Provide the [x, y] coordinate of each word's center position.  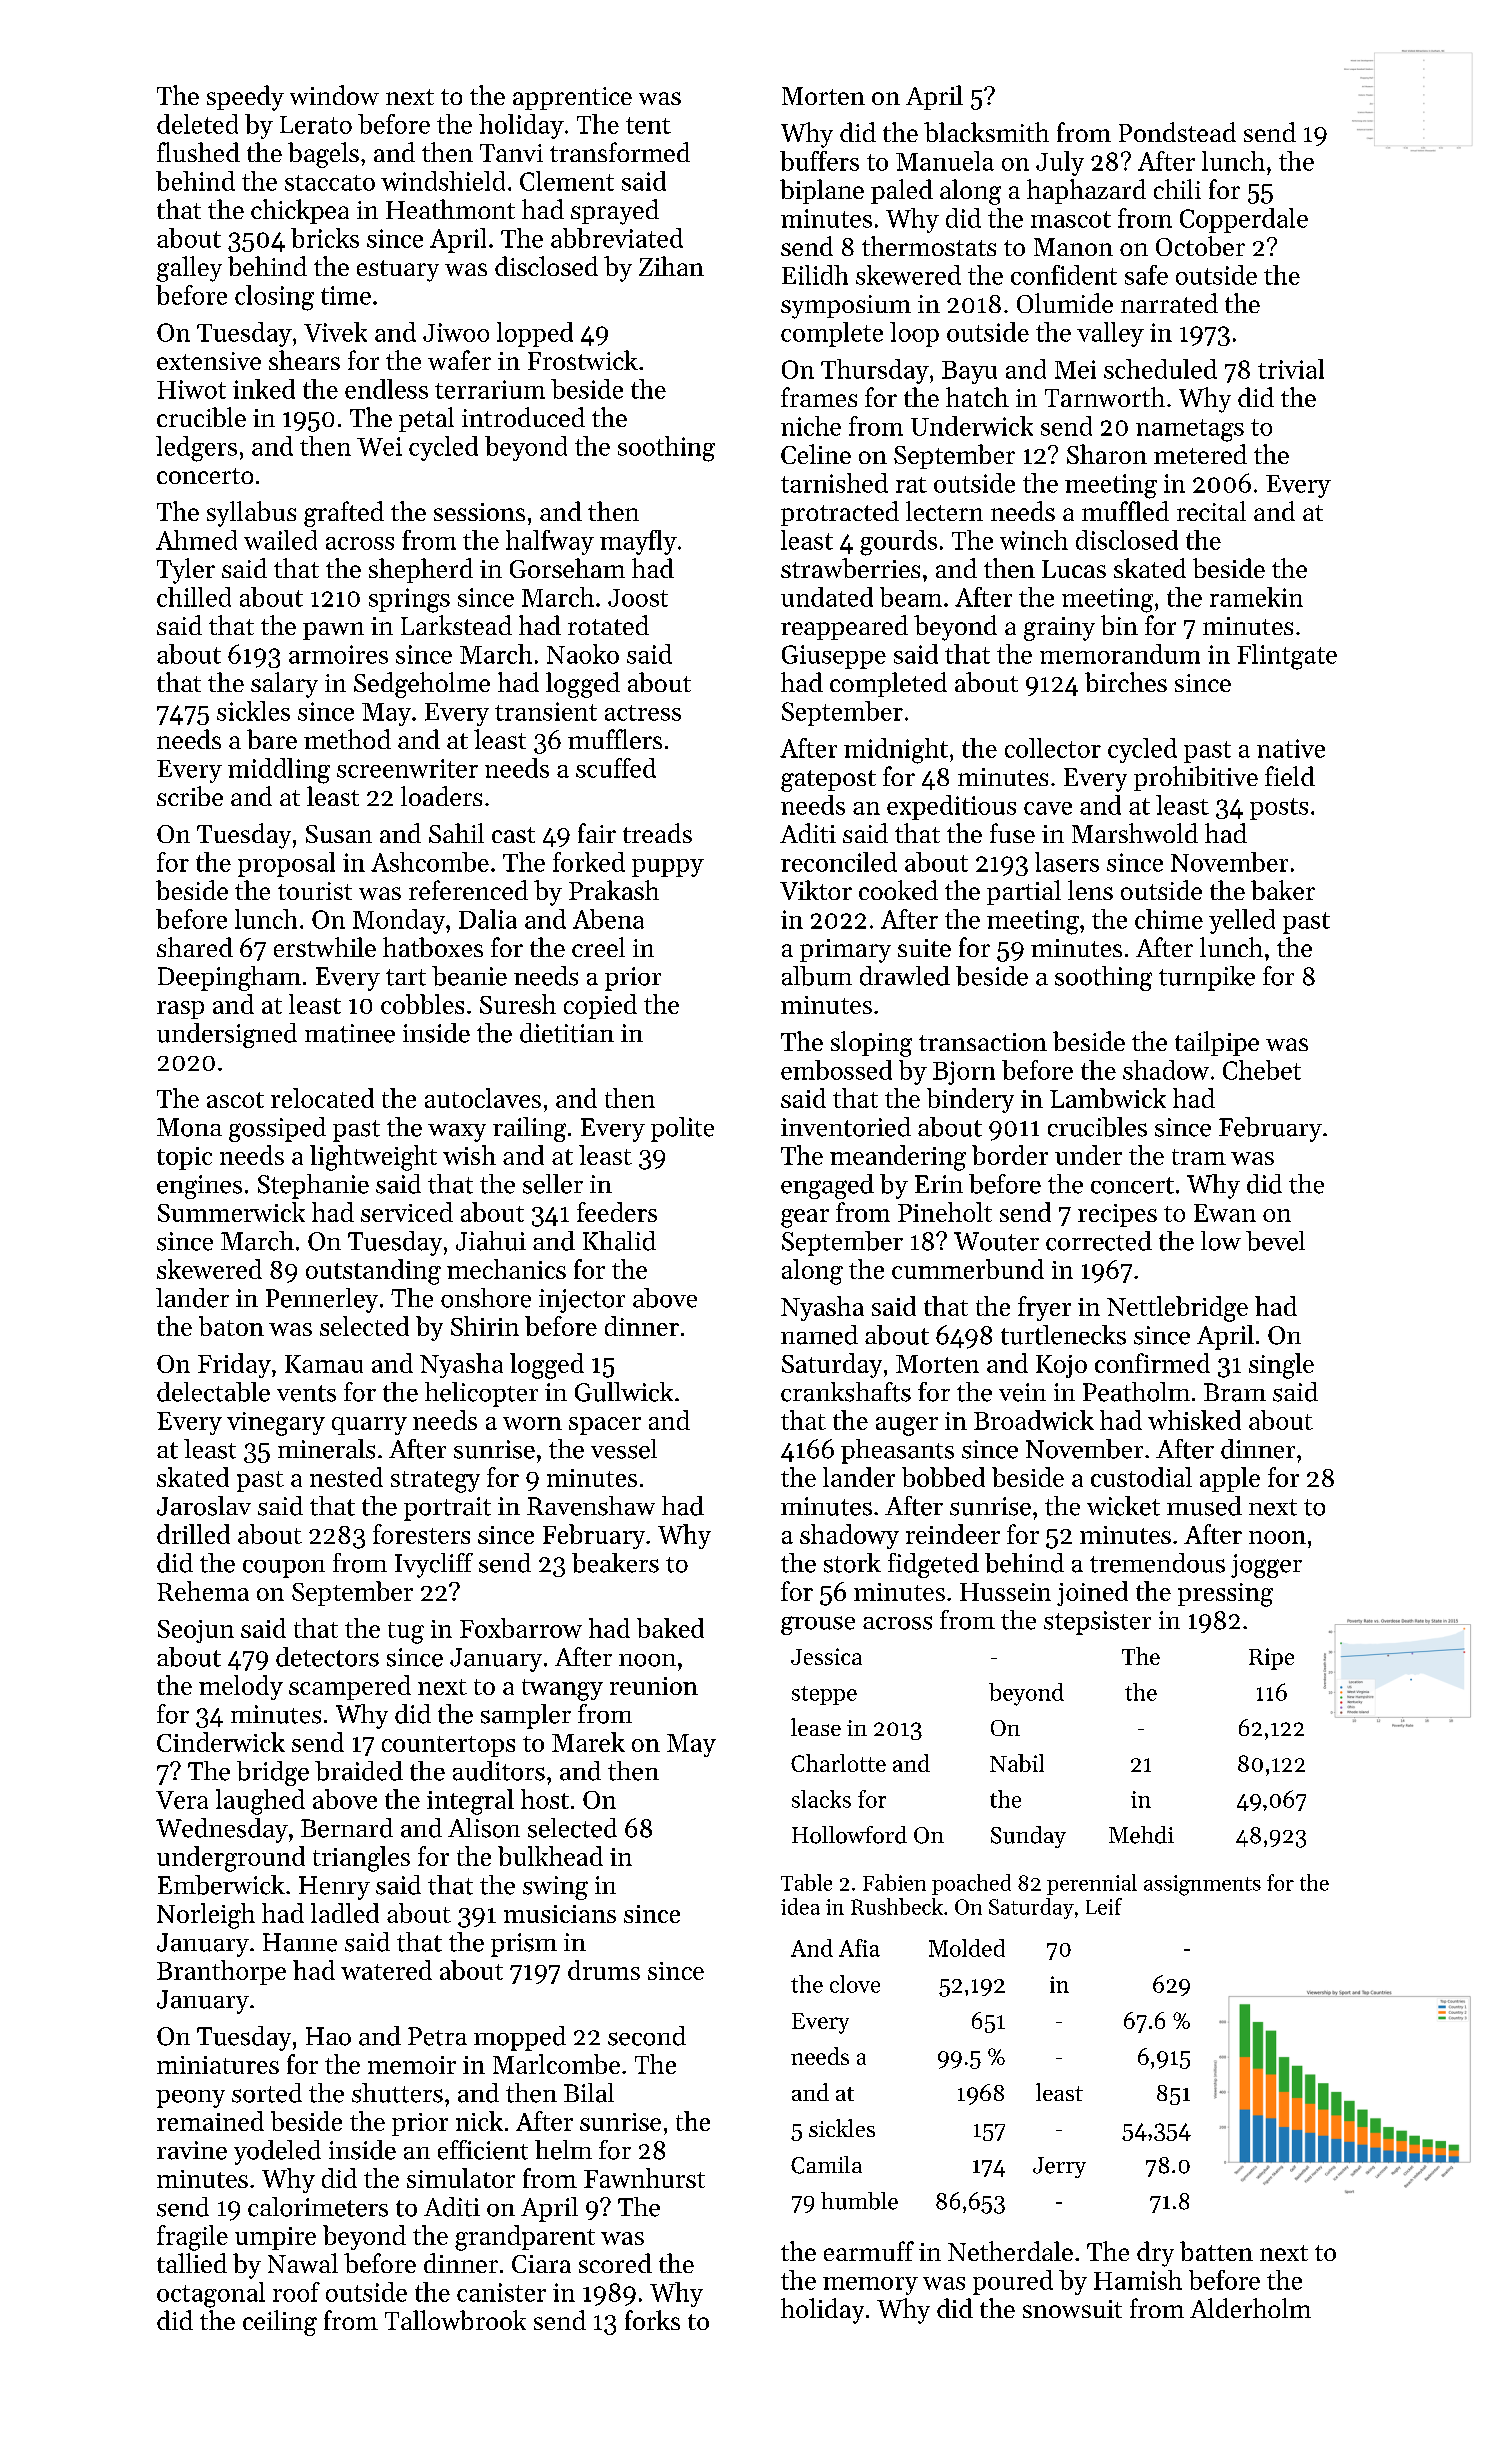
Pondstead [1177, 132]
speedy [245, 98]
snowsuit [1072, 2309]
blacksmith [986, 132]
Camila [826, 2165]
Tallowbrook [455, 2320]
